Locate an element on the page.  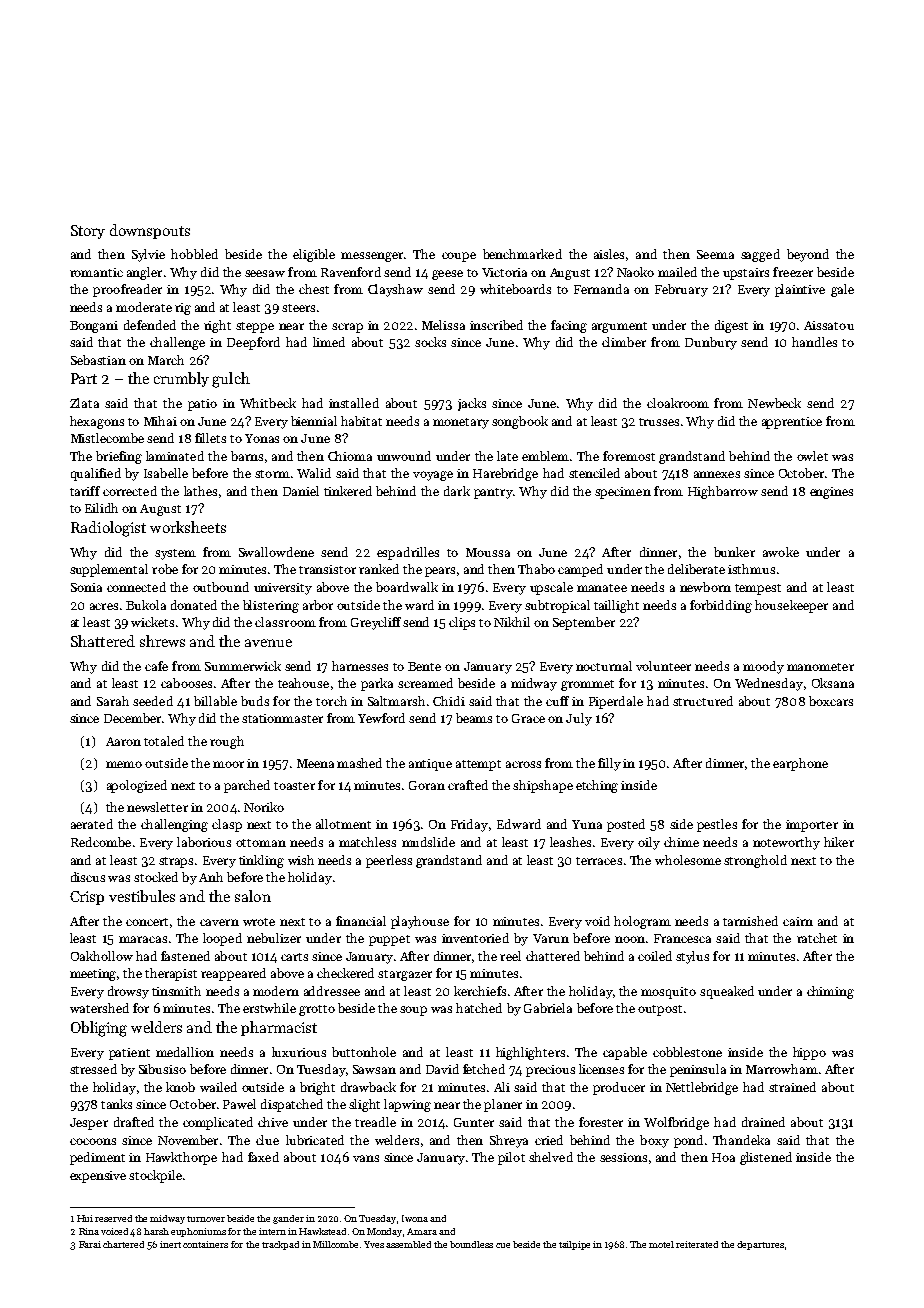
tinkling is located at coordinates (261, 861).
